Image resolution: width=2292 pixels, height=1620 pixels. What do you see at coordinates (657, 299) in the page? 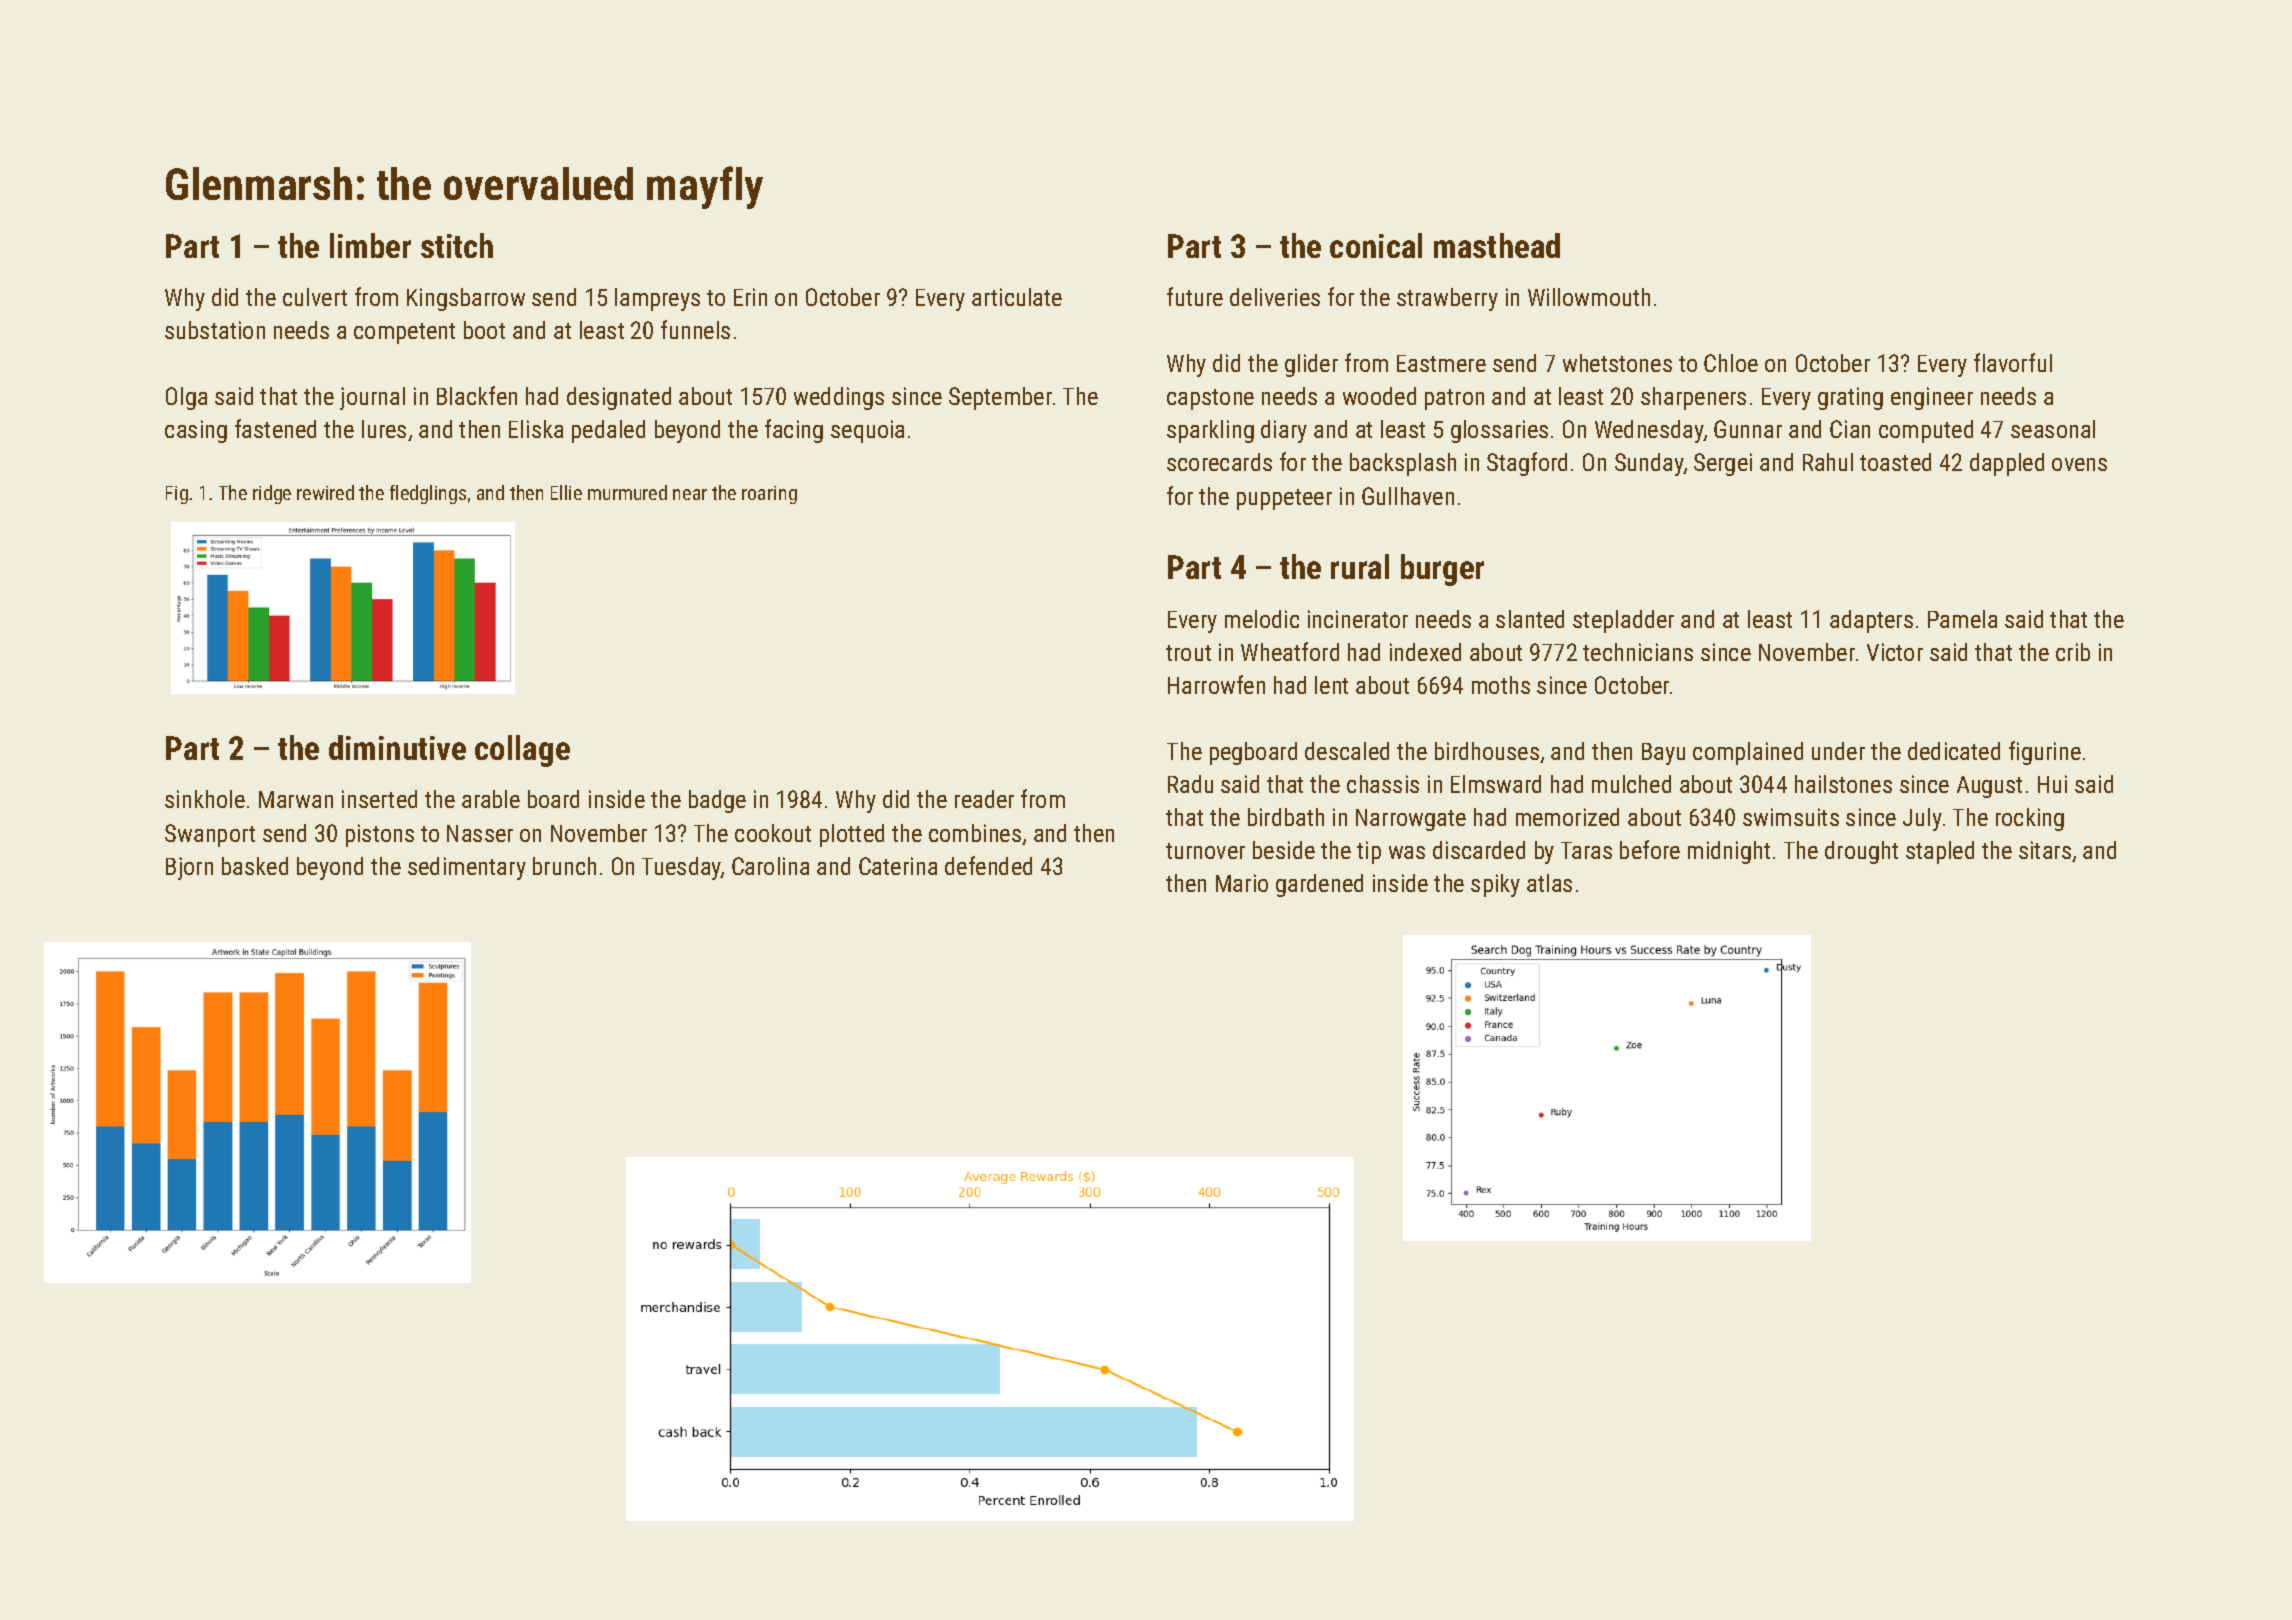
I see `lampreys` at bounding box center [657, 299].
